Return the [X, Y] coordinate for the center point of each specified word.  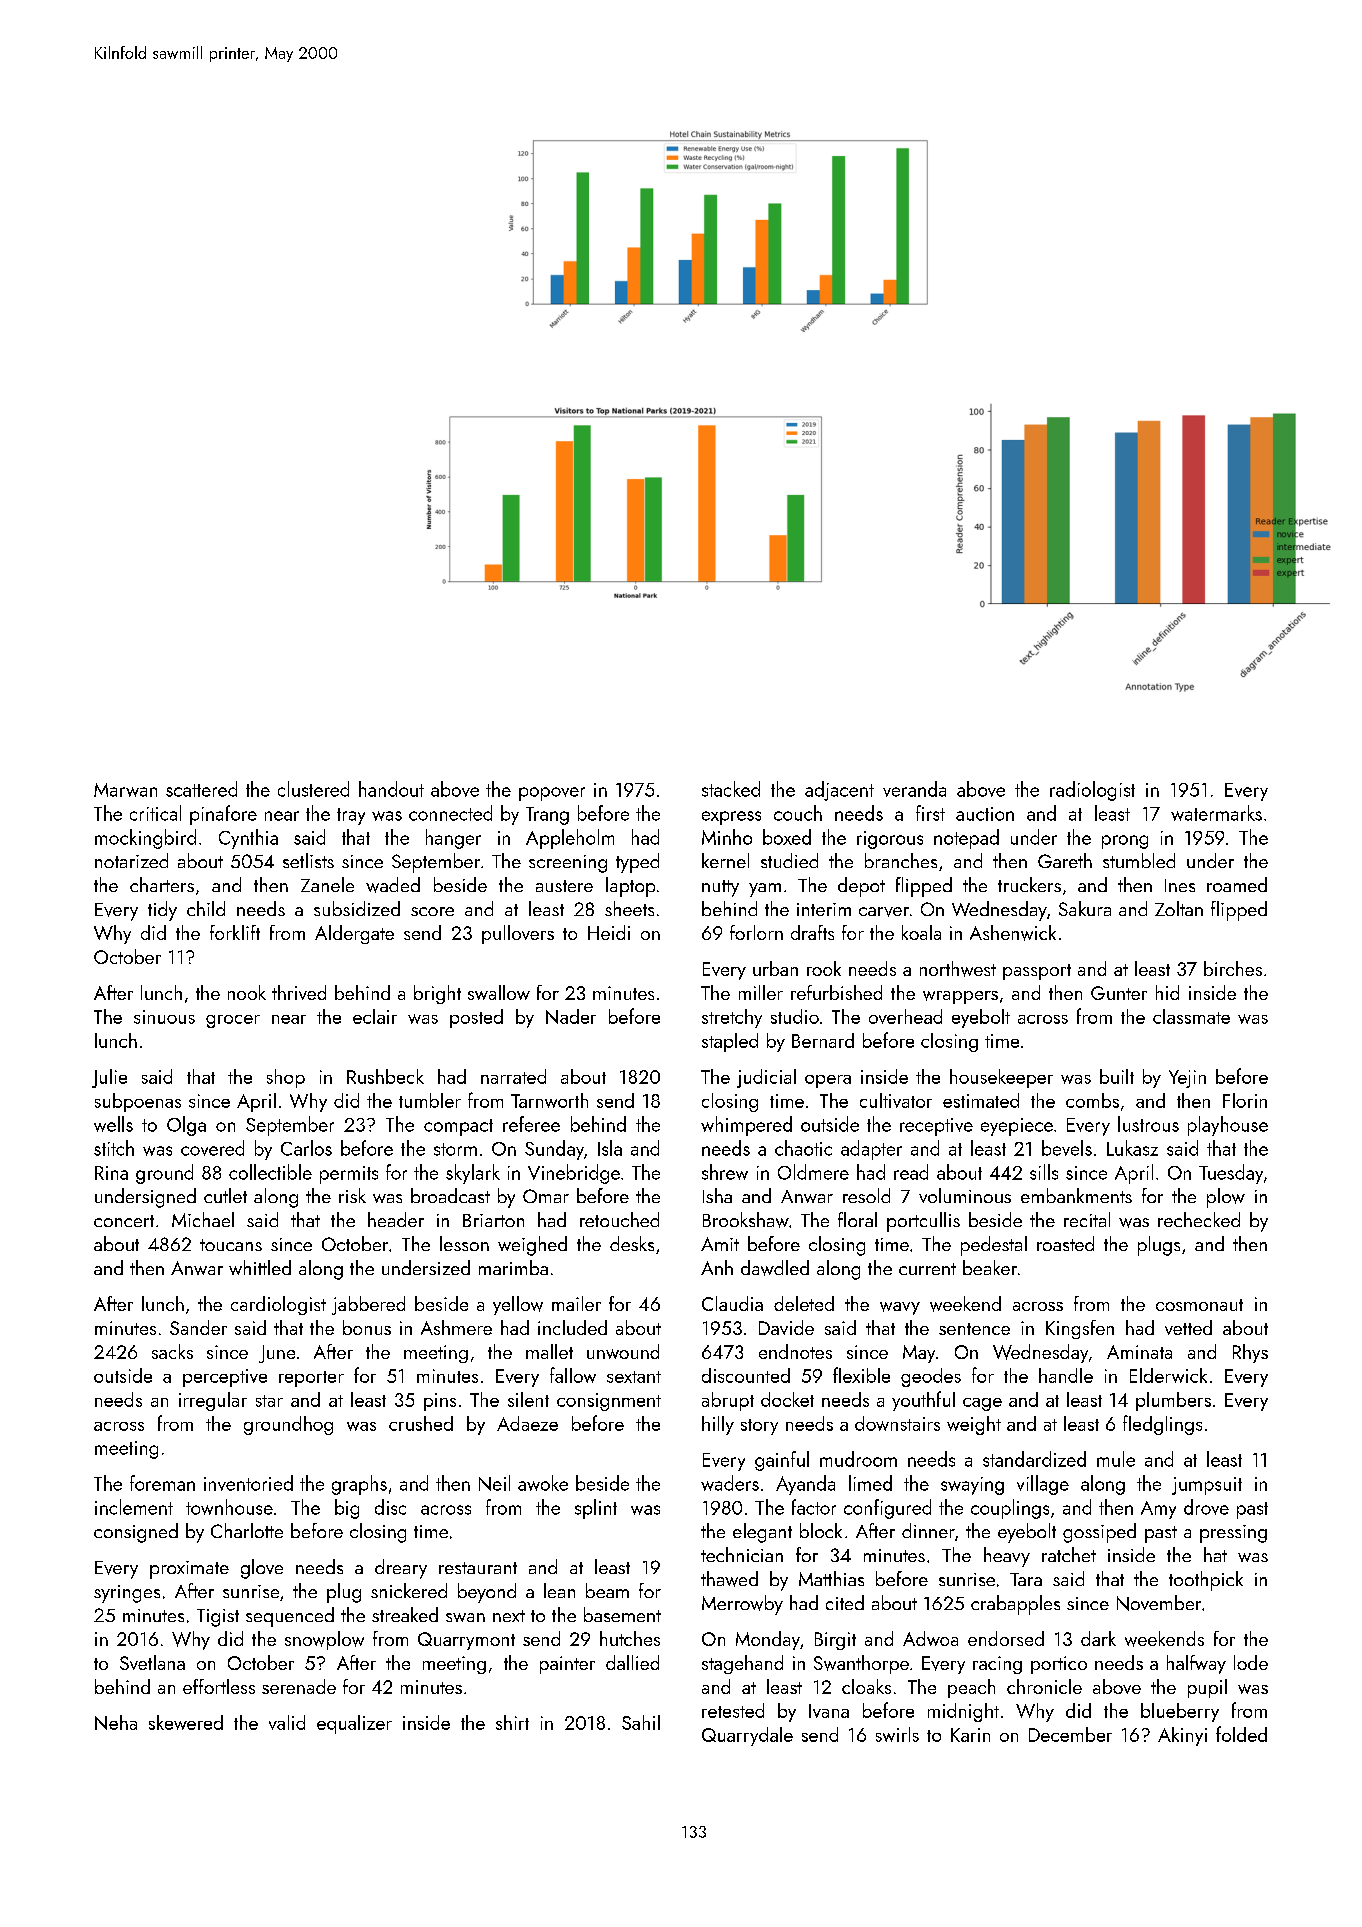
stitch [114, 1148]
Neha [116, 1722]
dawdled [775, 1268]
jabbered [368, 1305]
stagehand [742, 1664]
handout [391, 789]
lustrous [1148, 1124]
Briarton [493, 1220]
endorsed [1006, 1638]
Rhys [1250, 1353]
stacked [731, 789]
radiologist [1092, 791]
